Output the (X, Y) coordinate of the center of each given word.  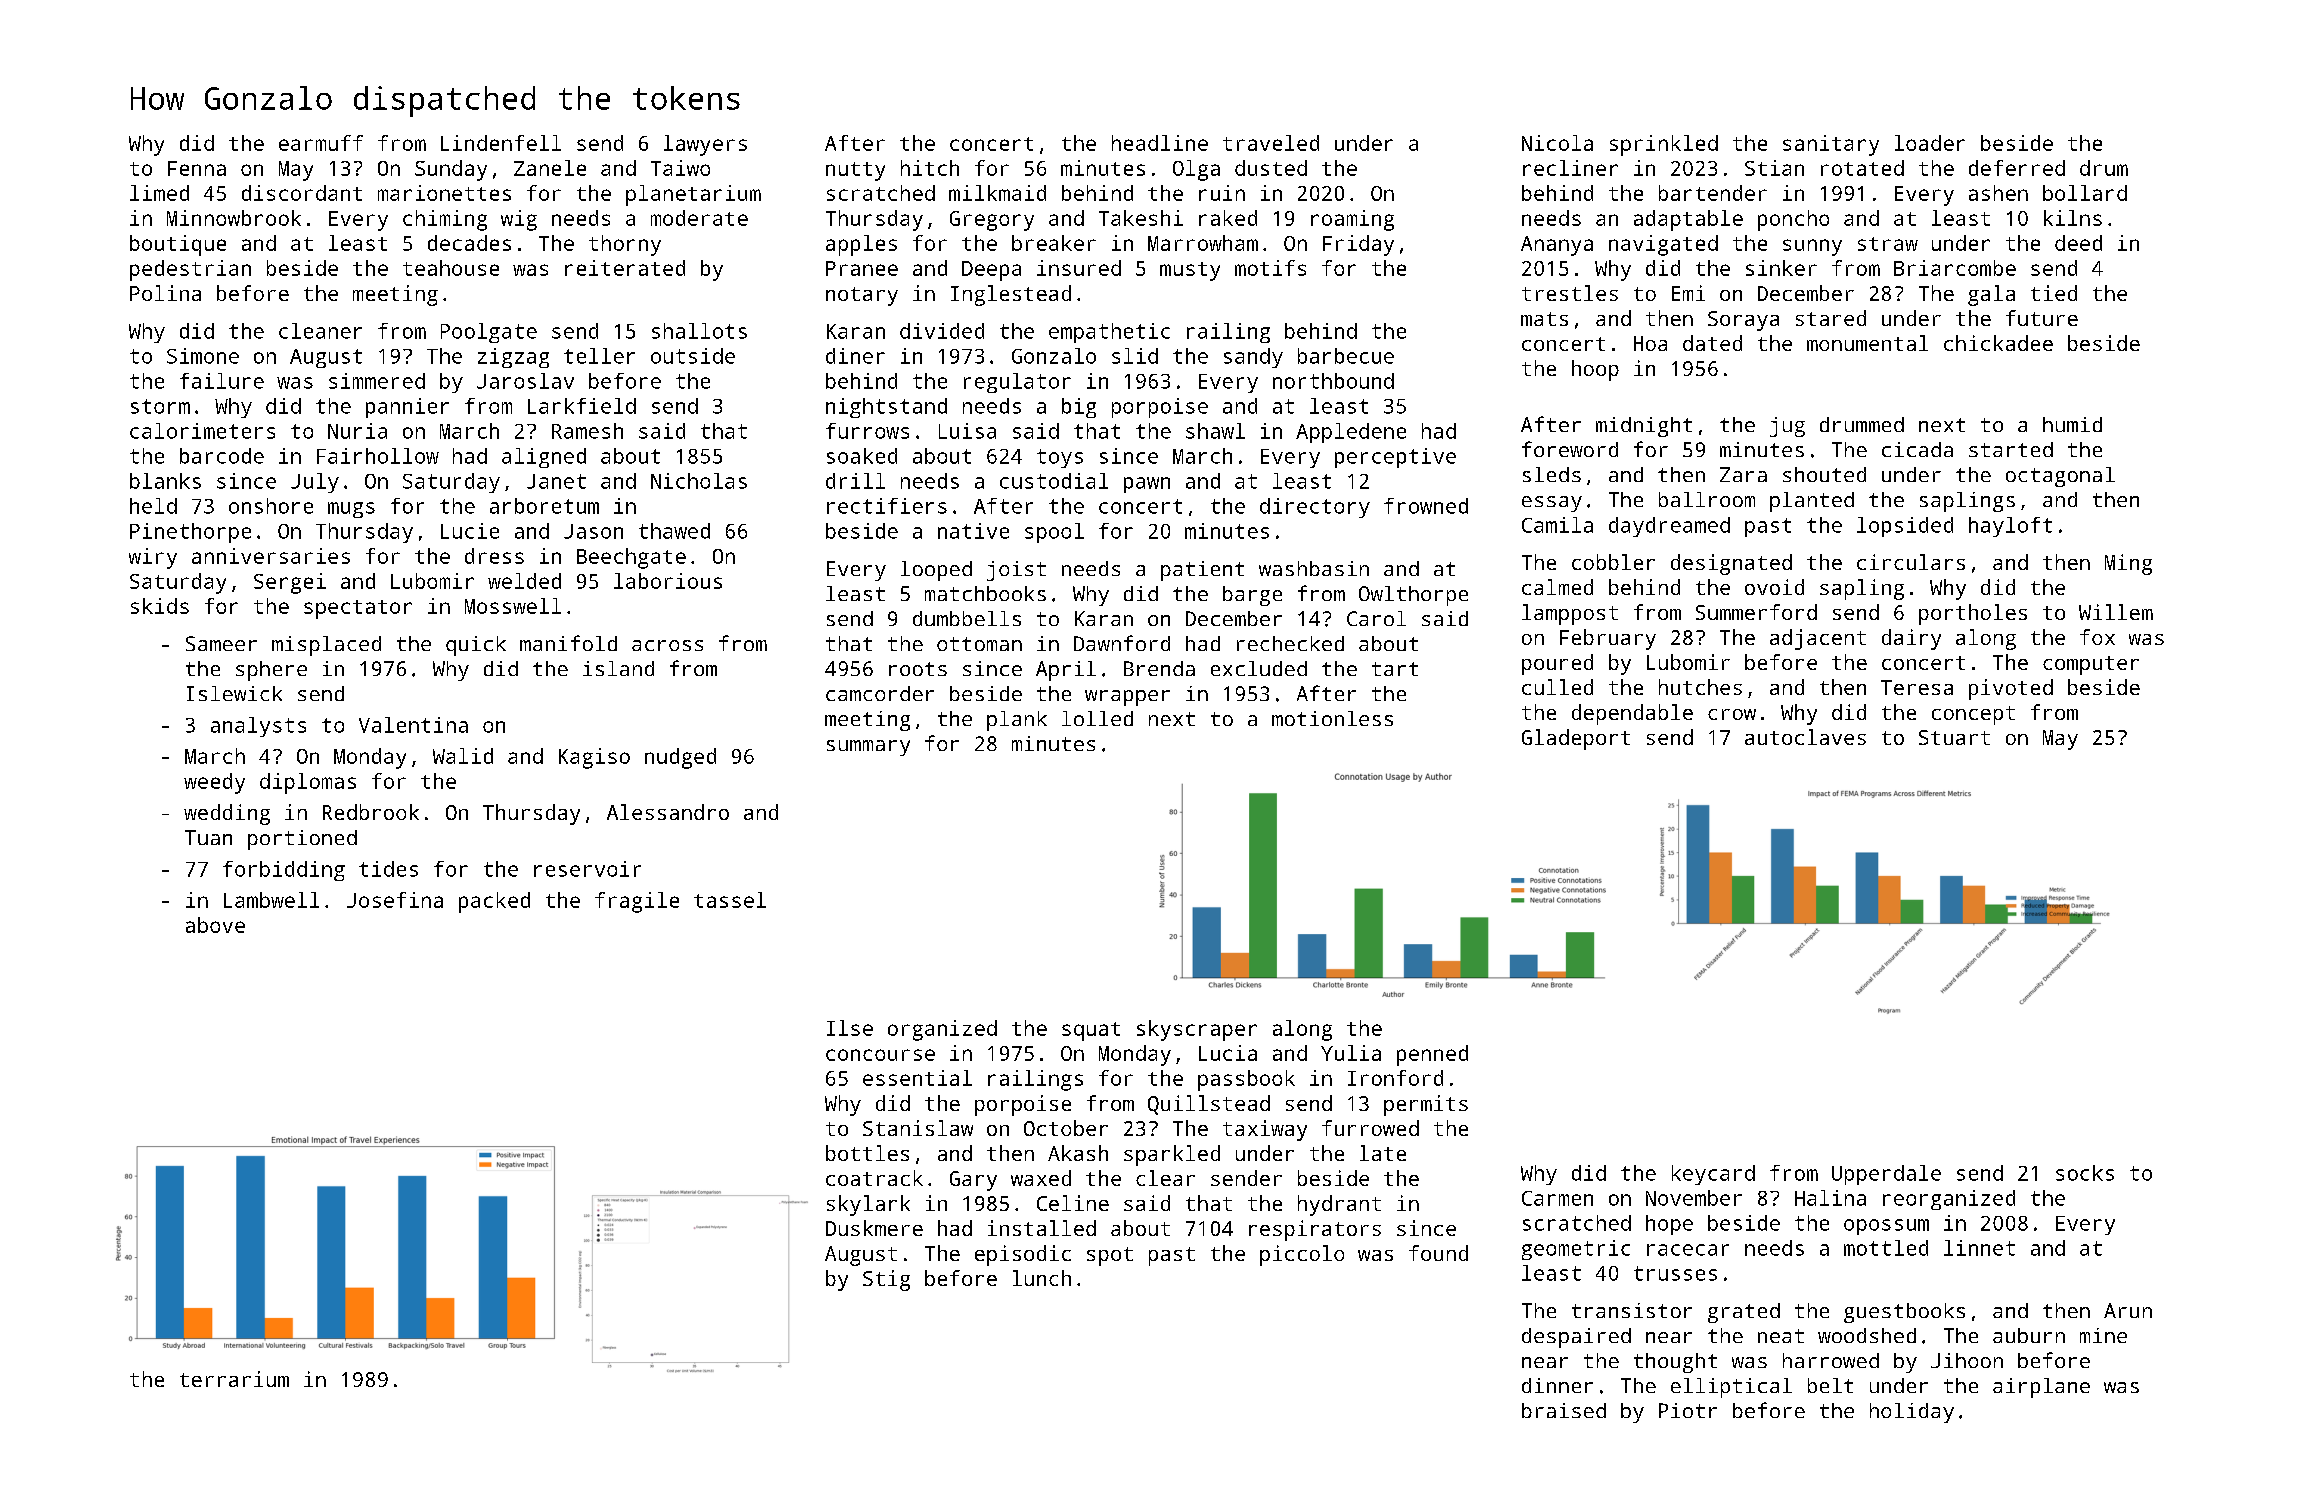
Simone (203, 356)
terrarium (234, 1379)
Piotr (1688, 1410)
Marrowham (1203, 243)
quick (476, 646)
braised (1564, 1410)
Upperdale (1886, 1175)
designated (1731, 564)
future (2042, 318)
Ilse (850, 1028)
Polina (165, 293)
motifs (1270, 268)
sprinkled (1664, 145)
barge (1252, 596)
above (215, 925)
